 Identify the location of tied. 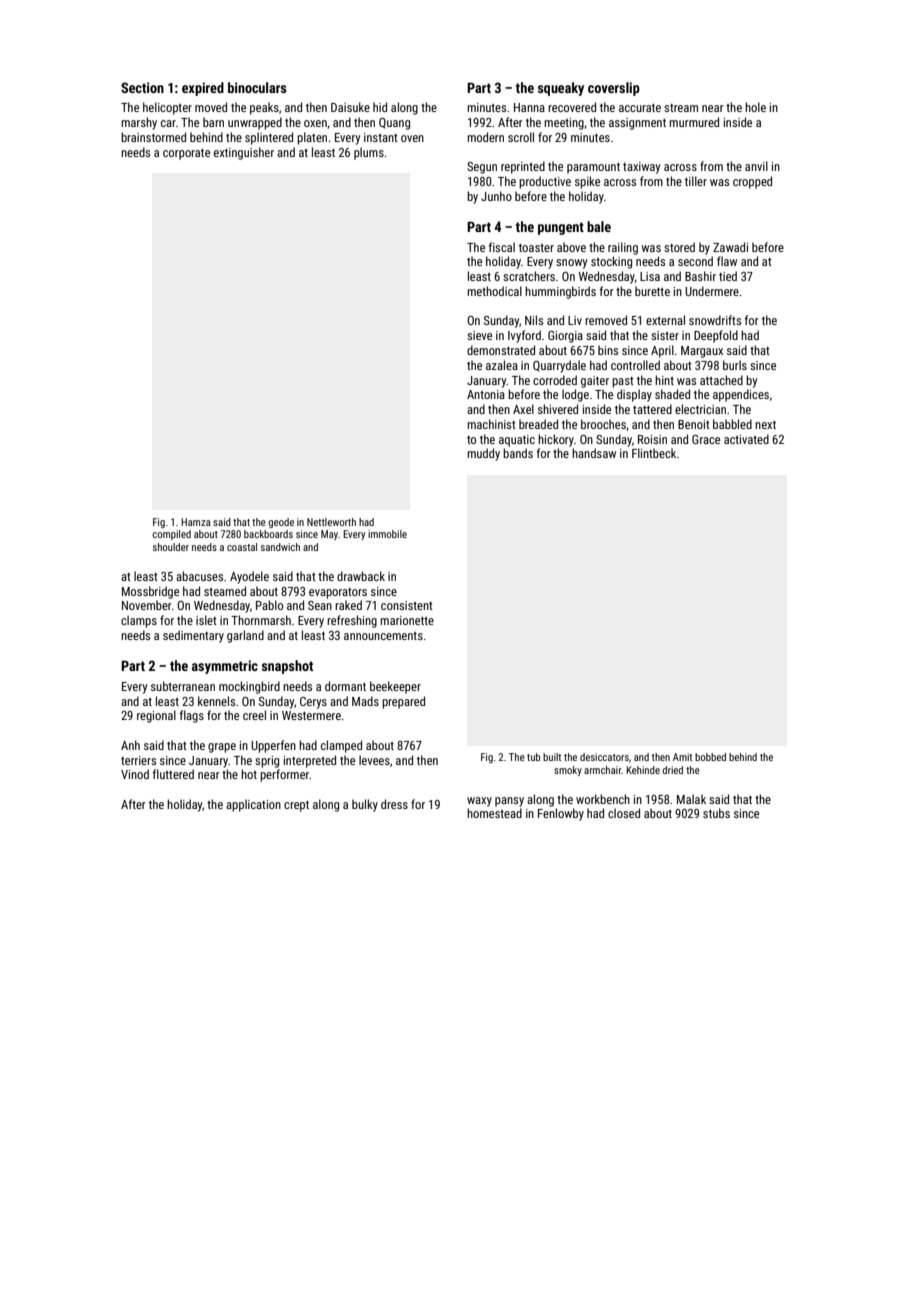
(728, 276).
